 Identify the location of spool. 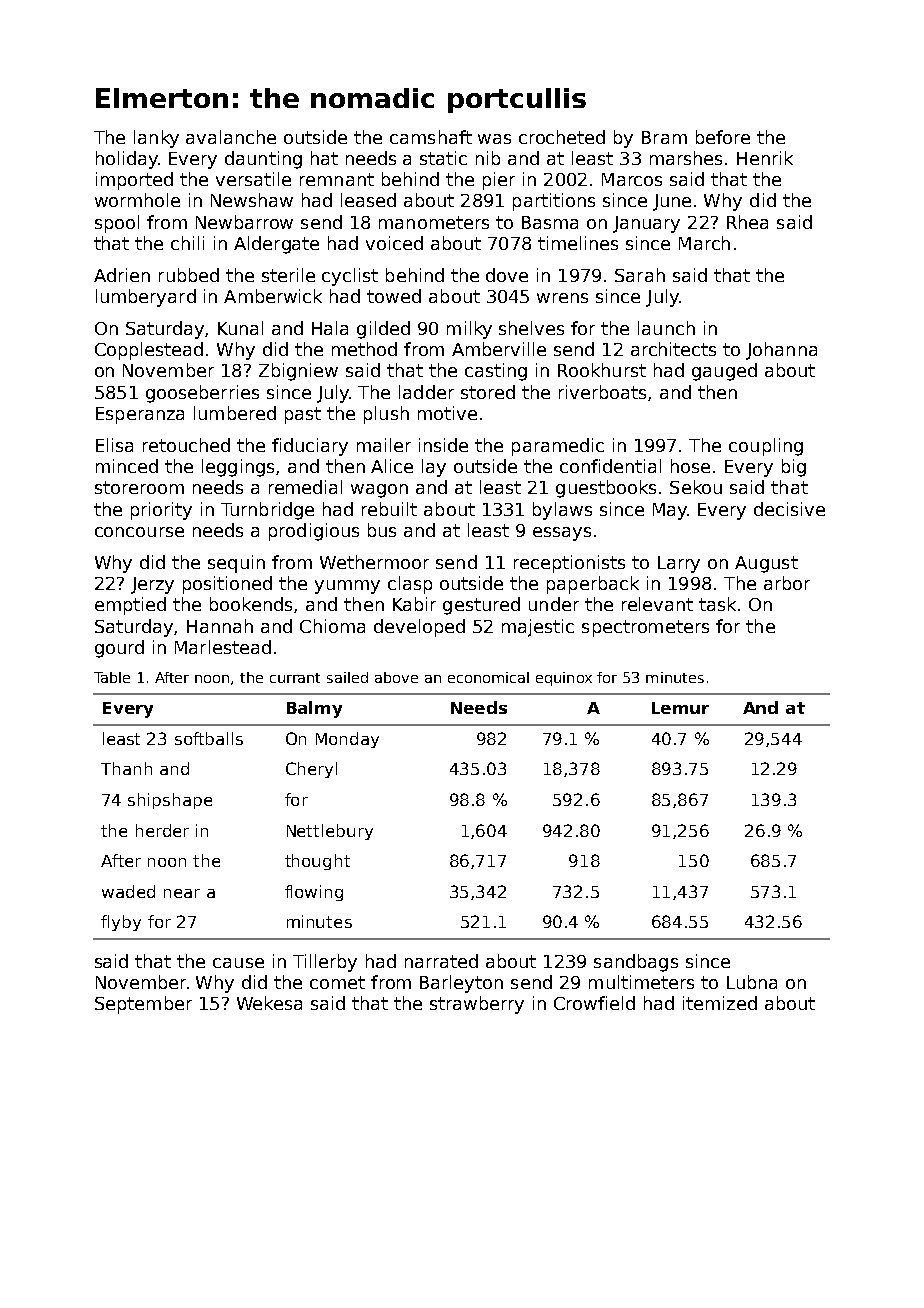
(117, 224).
